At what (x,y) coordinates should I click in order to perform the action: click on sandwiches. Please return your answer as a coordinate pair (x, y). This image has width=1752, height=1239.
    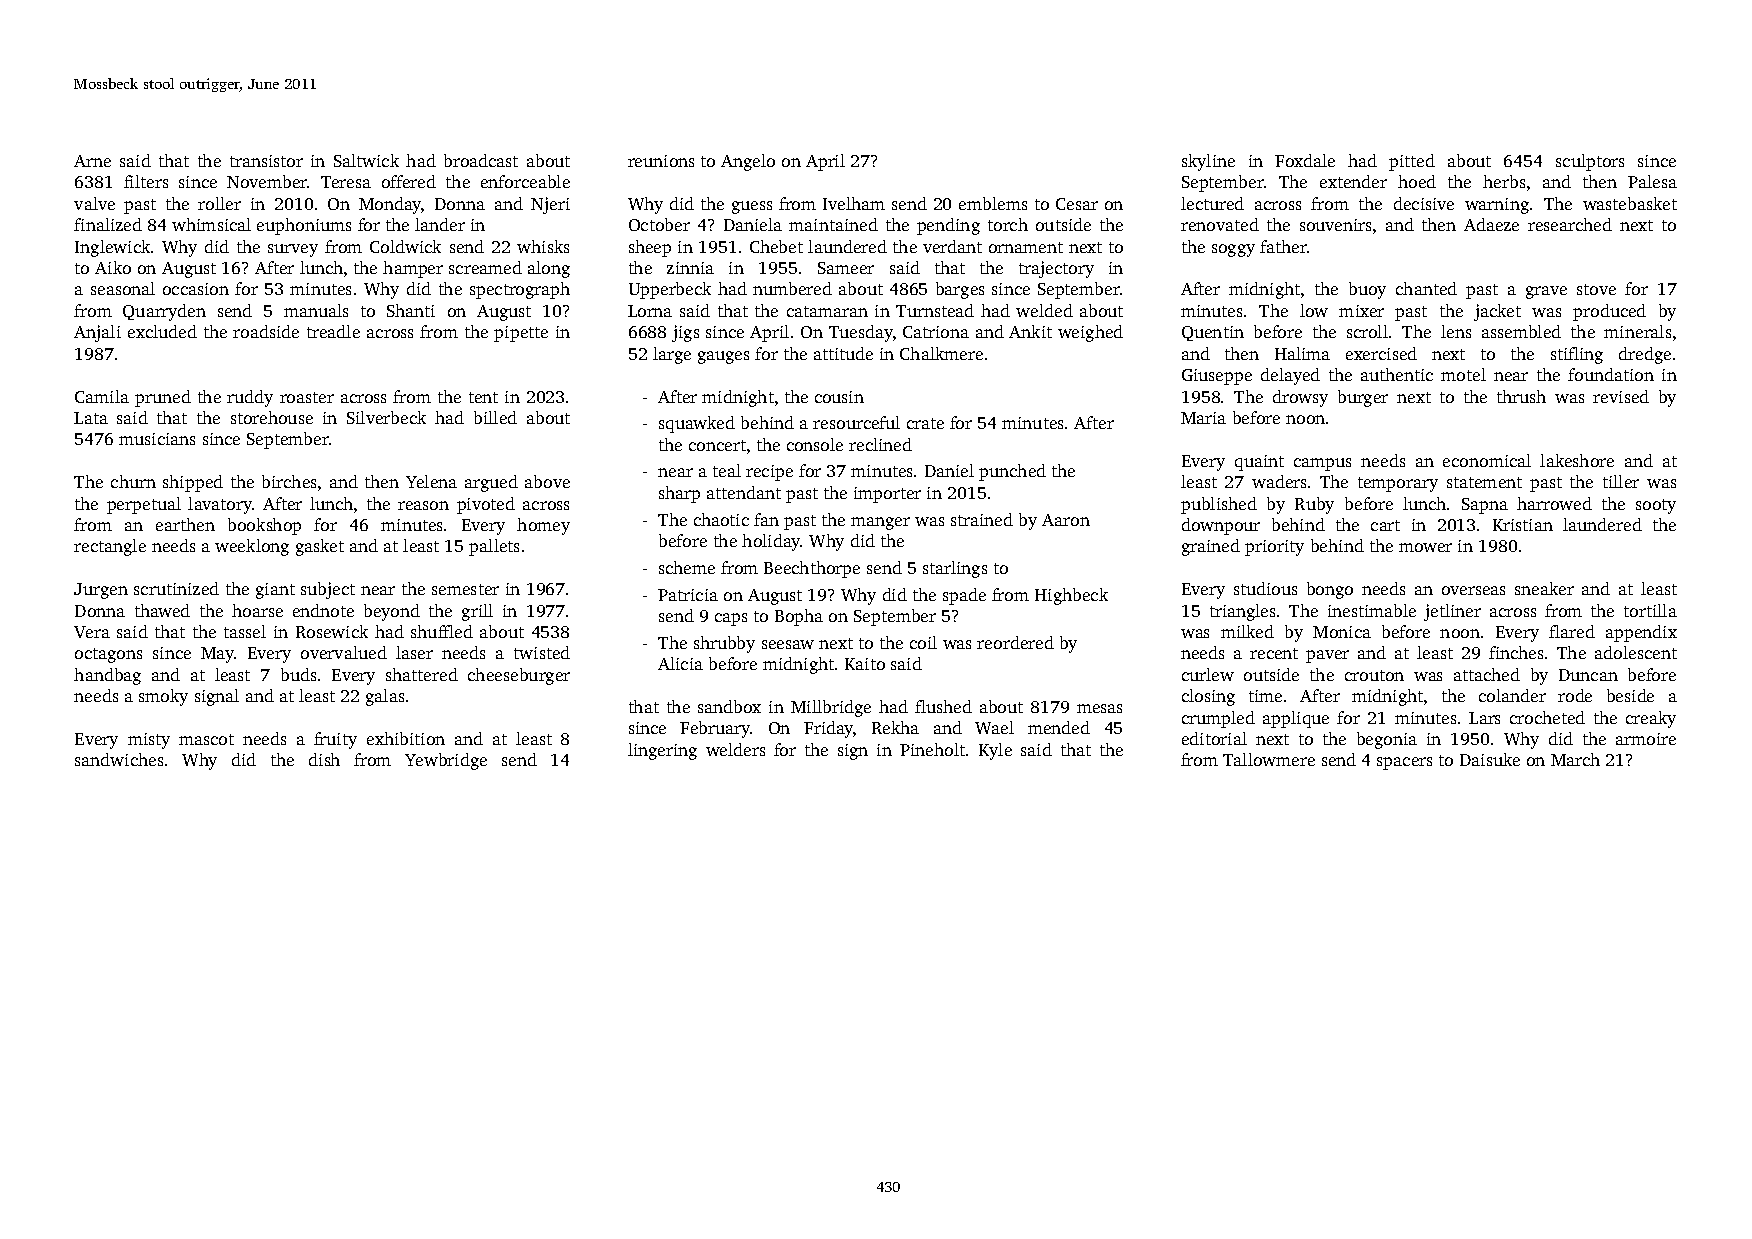
    Looking at the image, I should click on (119, 759).
